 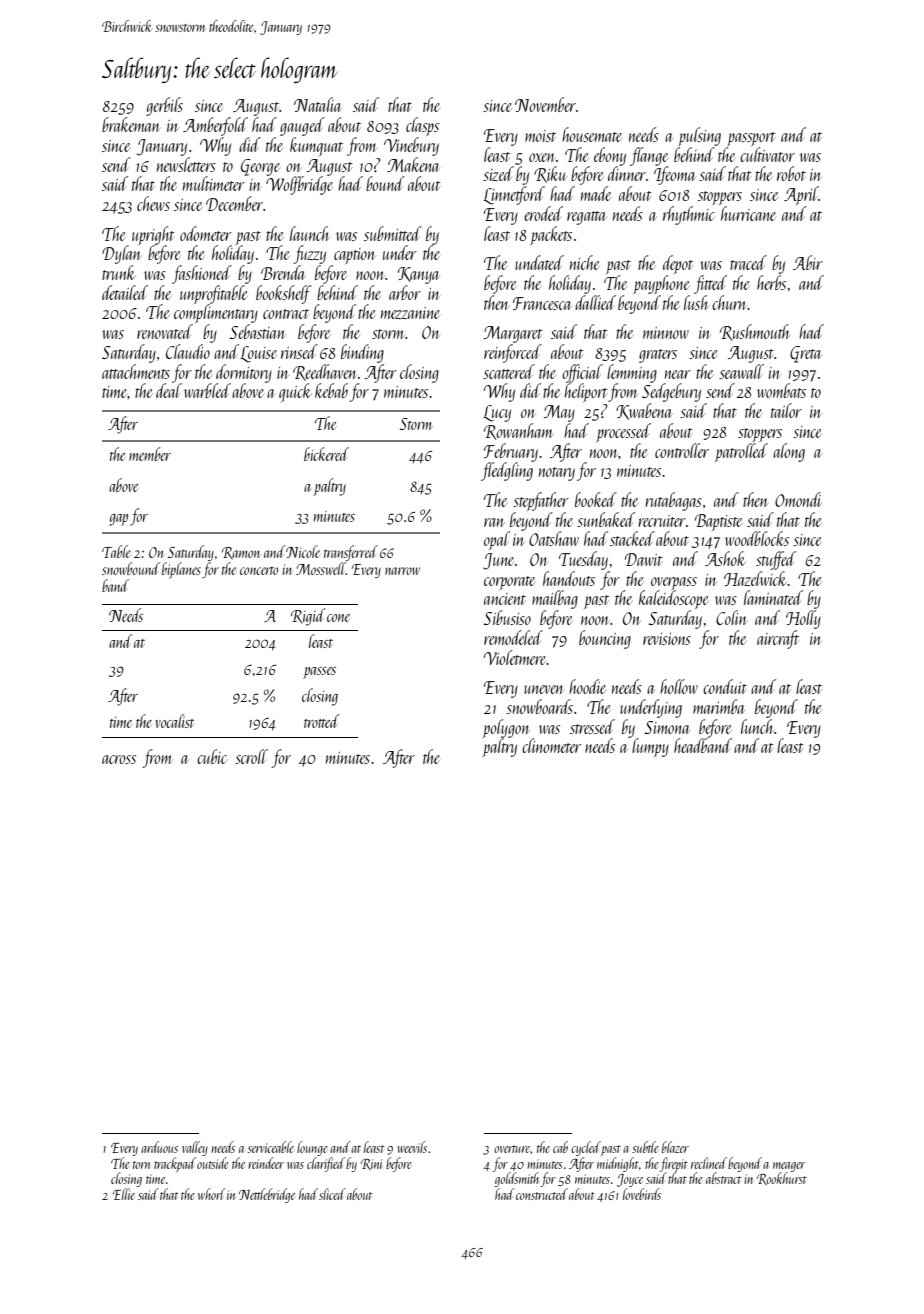 I want to click on lunch, so click(x=757, y=726).
